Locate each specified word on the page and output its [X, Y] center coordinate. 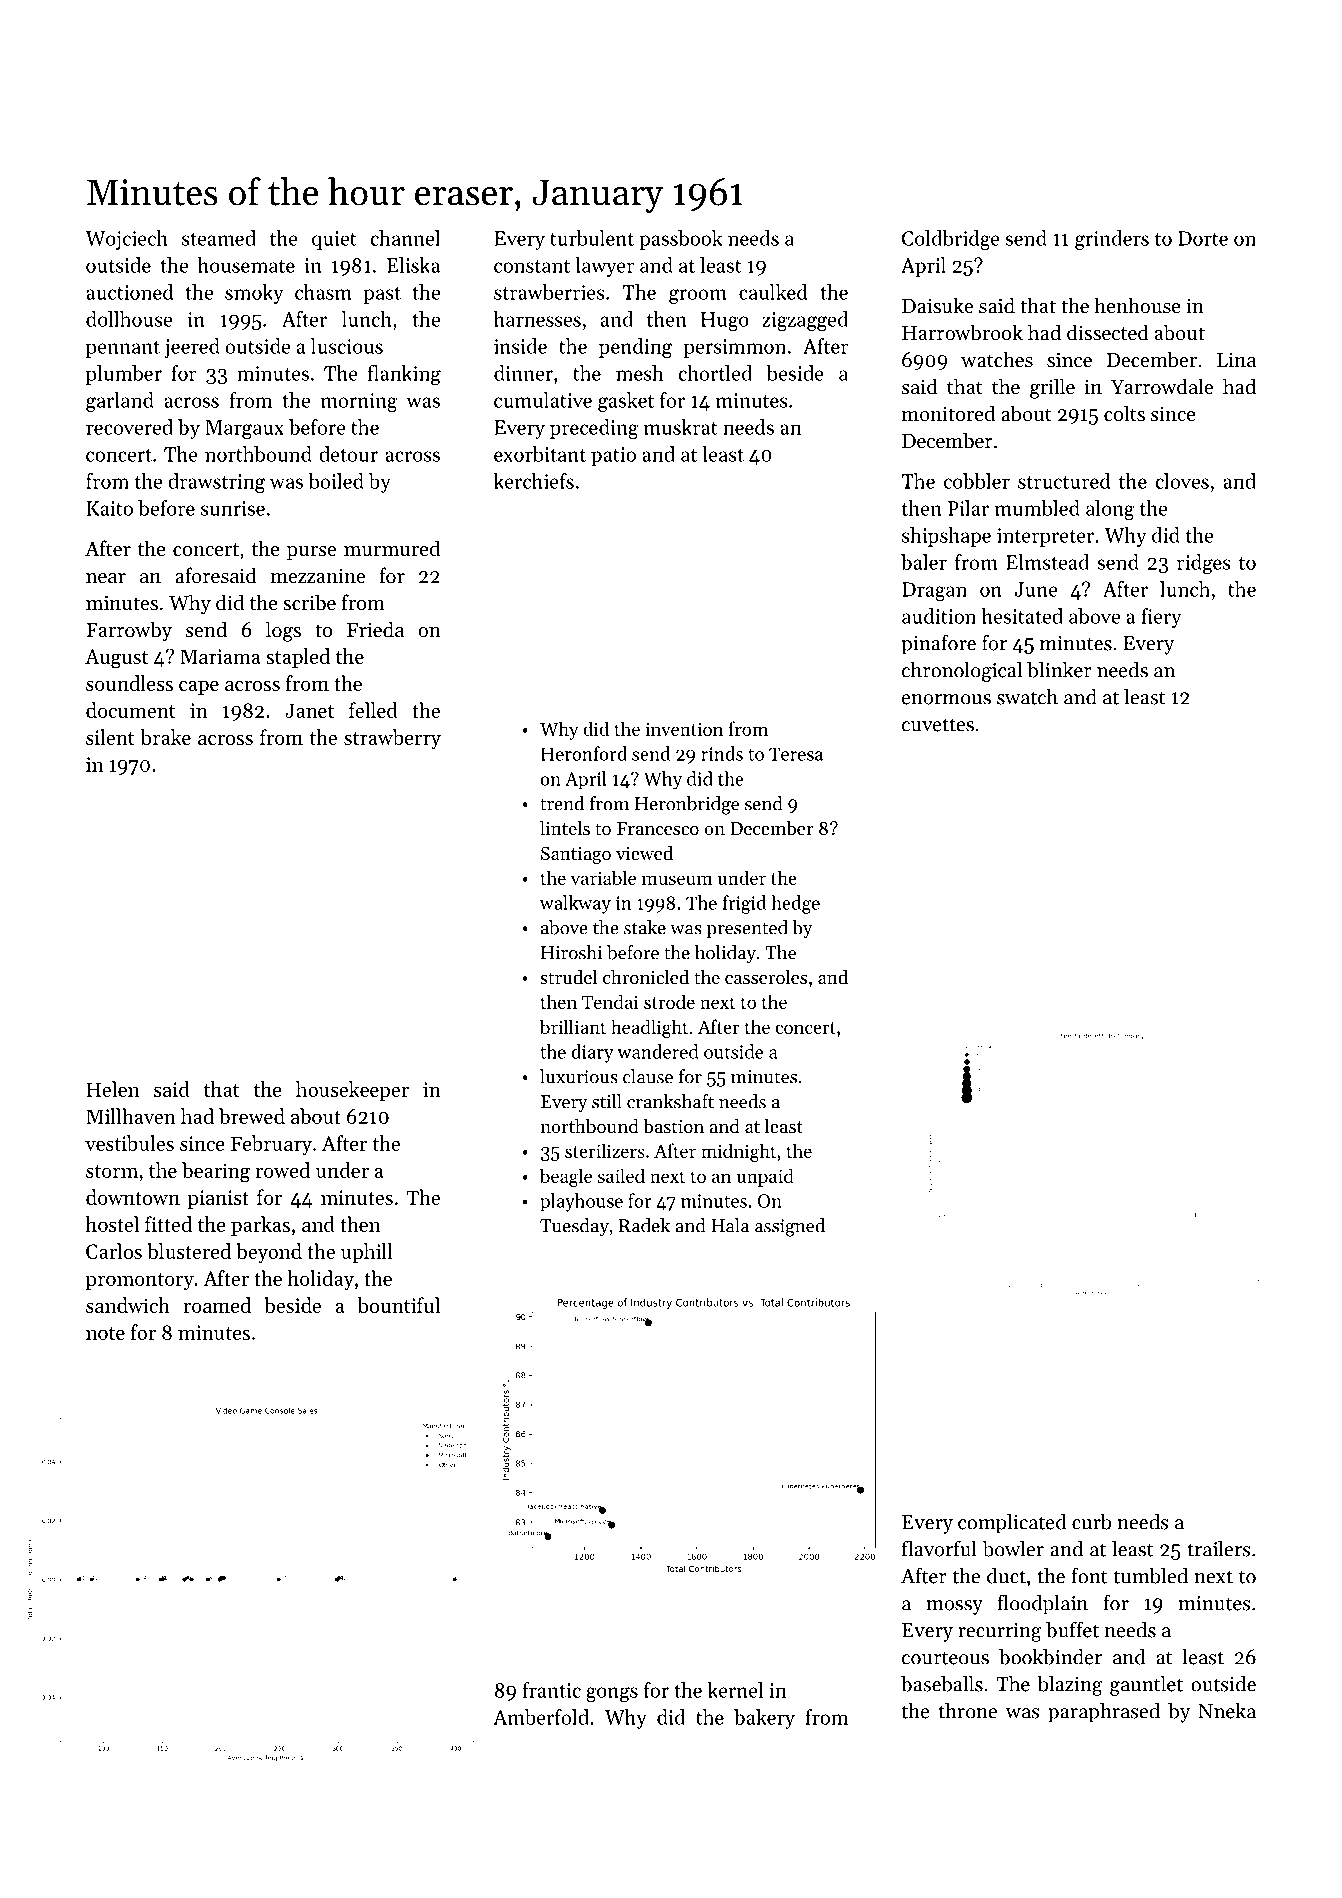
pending [635, 348]
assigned [790, 1227]
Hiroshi [571, 952]
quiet [334, 240]
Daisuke [937, 305]
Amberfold [541, 1717]
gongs [612, 1694]
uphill [367, 1253]
